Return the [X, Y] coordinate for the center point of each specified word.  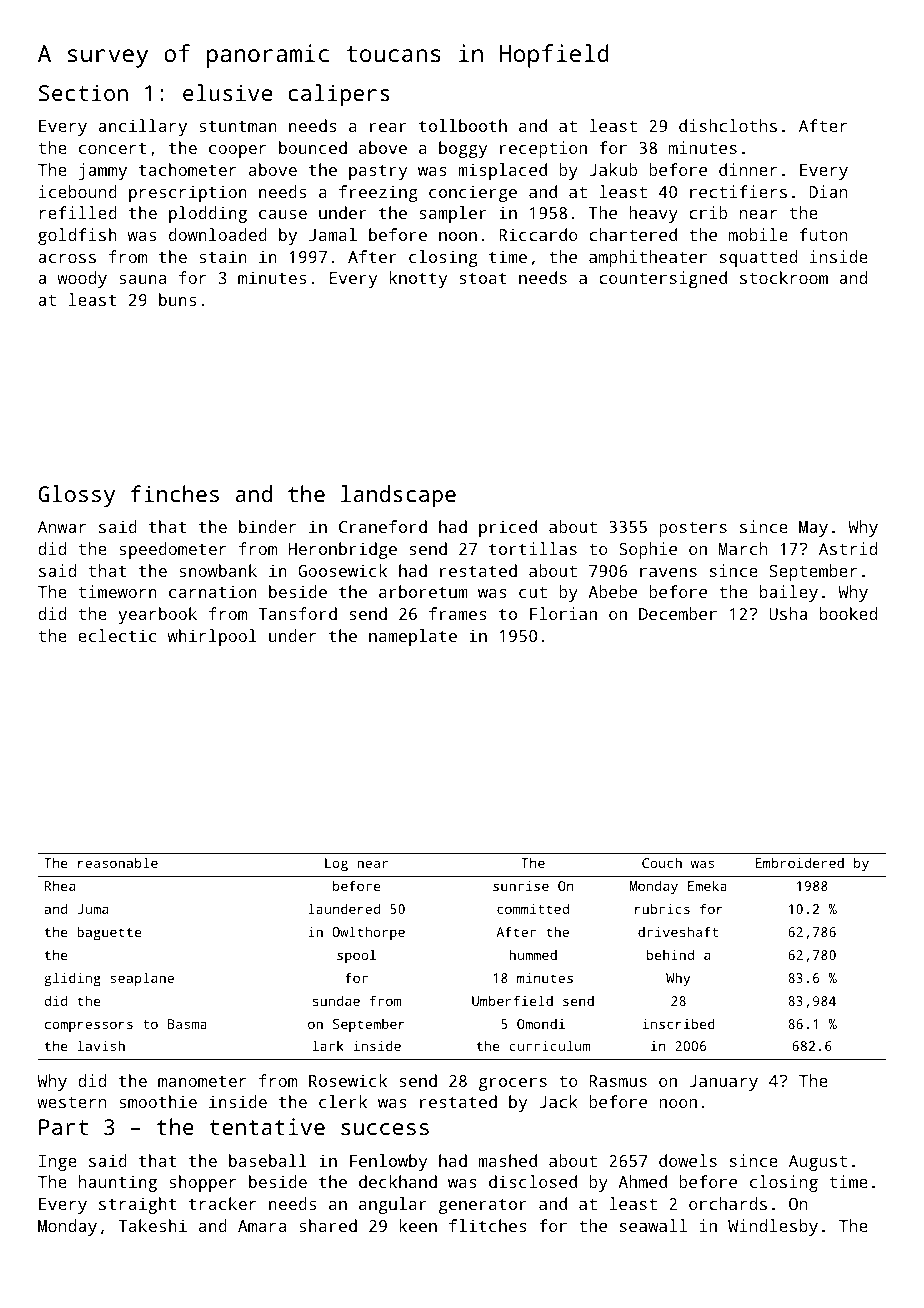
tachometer [187, 169]
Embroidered [800, 862]
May [813, 529]
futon [823, 234]
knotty [418, 279]
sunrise [521, 886]
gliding [72, 979]
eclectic [117, 635]
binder [267, 526]
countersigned [663, 279]
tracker [222, 1203]
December [678, 613]
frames [458, 613]
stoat [483, 278]
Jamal [333, 234]
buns [177, 299]
